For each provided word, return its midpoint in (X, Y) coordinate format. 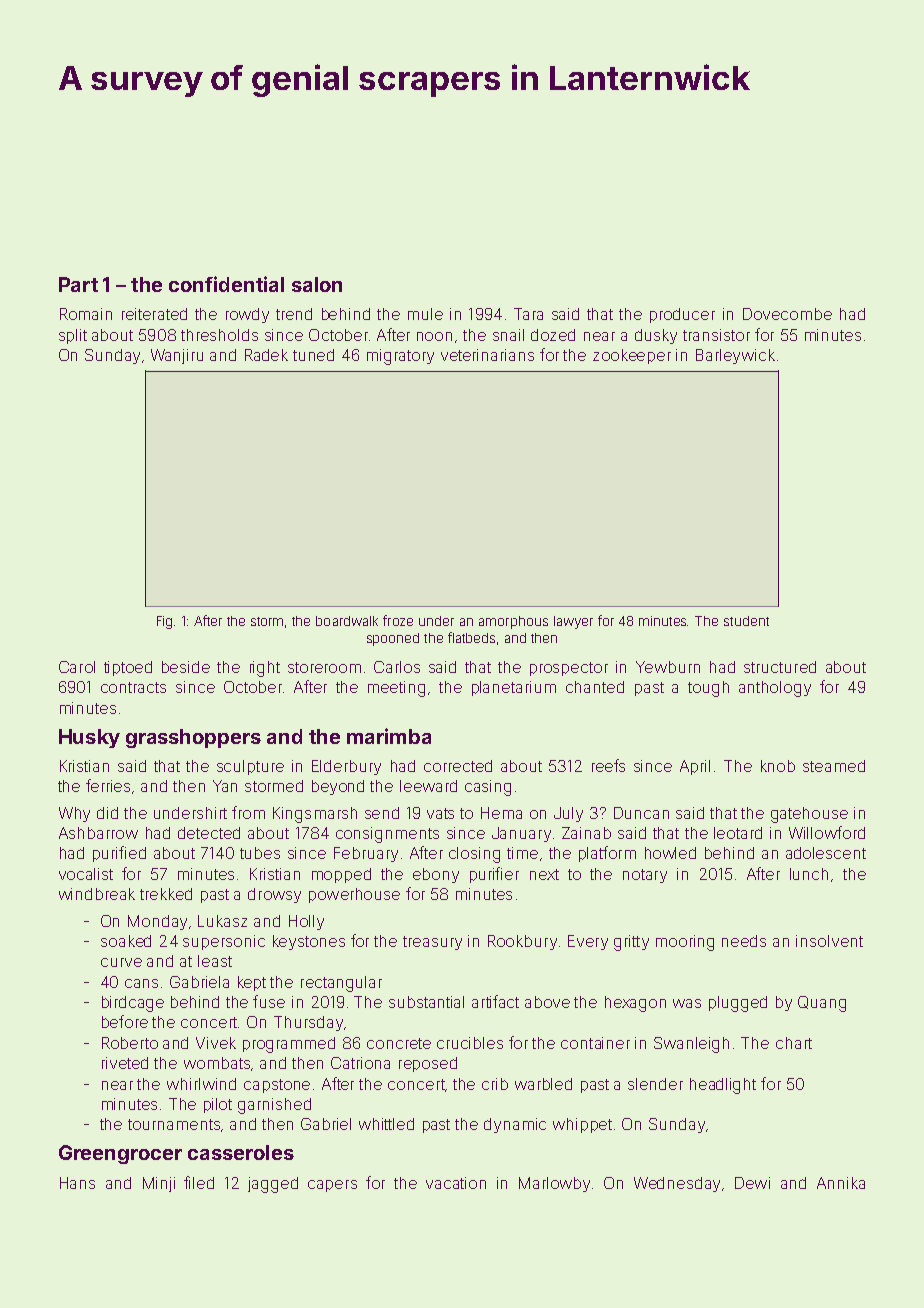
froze (398, 620)
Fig (164, 622)
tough (708, 689)
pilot (218, 1105)
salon (317, 284)
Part (78, 284)
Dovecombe (787, 314)
